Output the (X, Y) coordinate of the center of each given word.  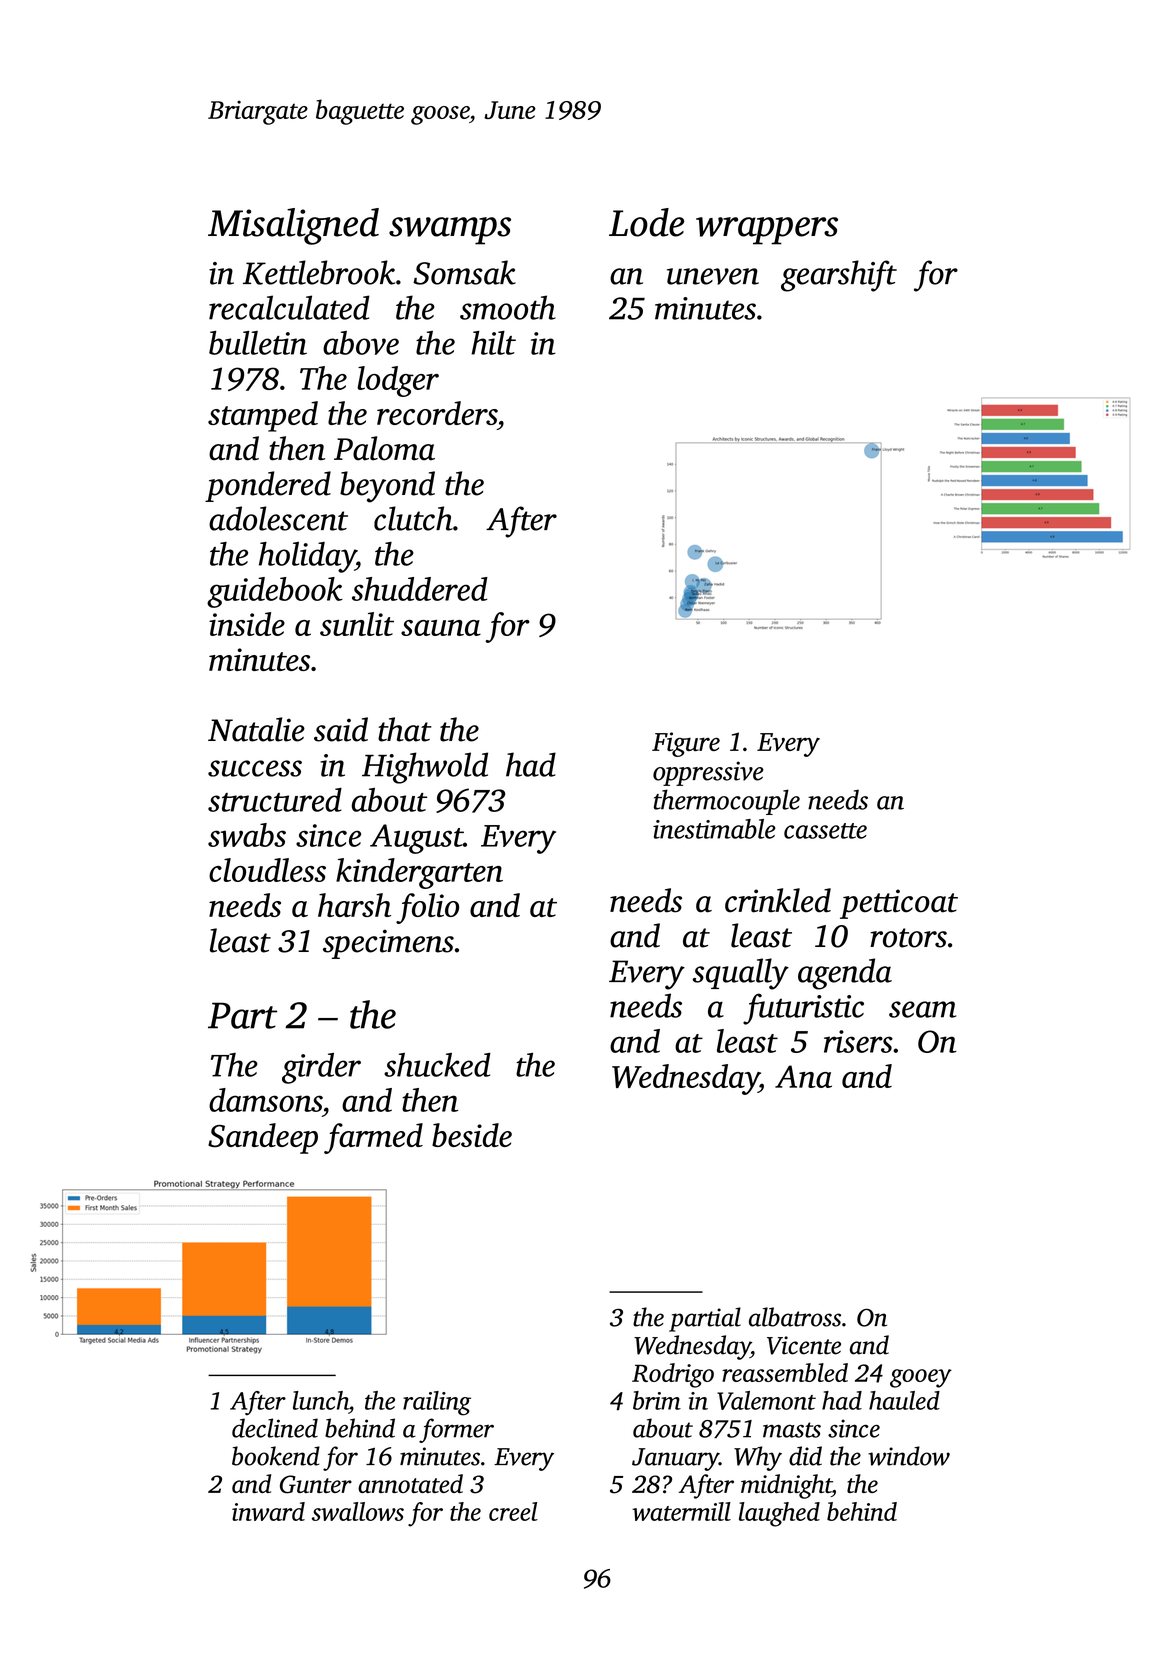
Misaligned (293, 226)
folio (427, 908)
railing (437, 1403)
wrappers (767, 231)
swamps (450, 231)
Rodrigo (673, 1375)
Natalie (256, 729)
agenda (845, 974)
